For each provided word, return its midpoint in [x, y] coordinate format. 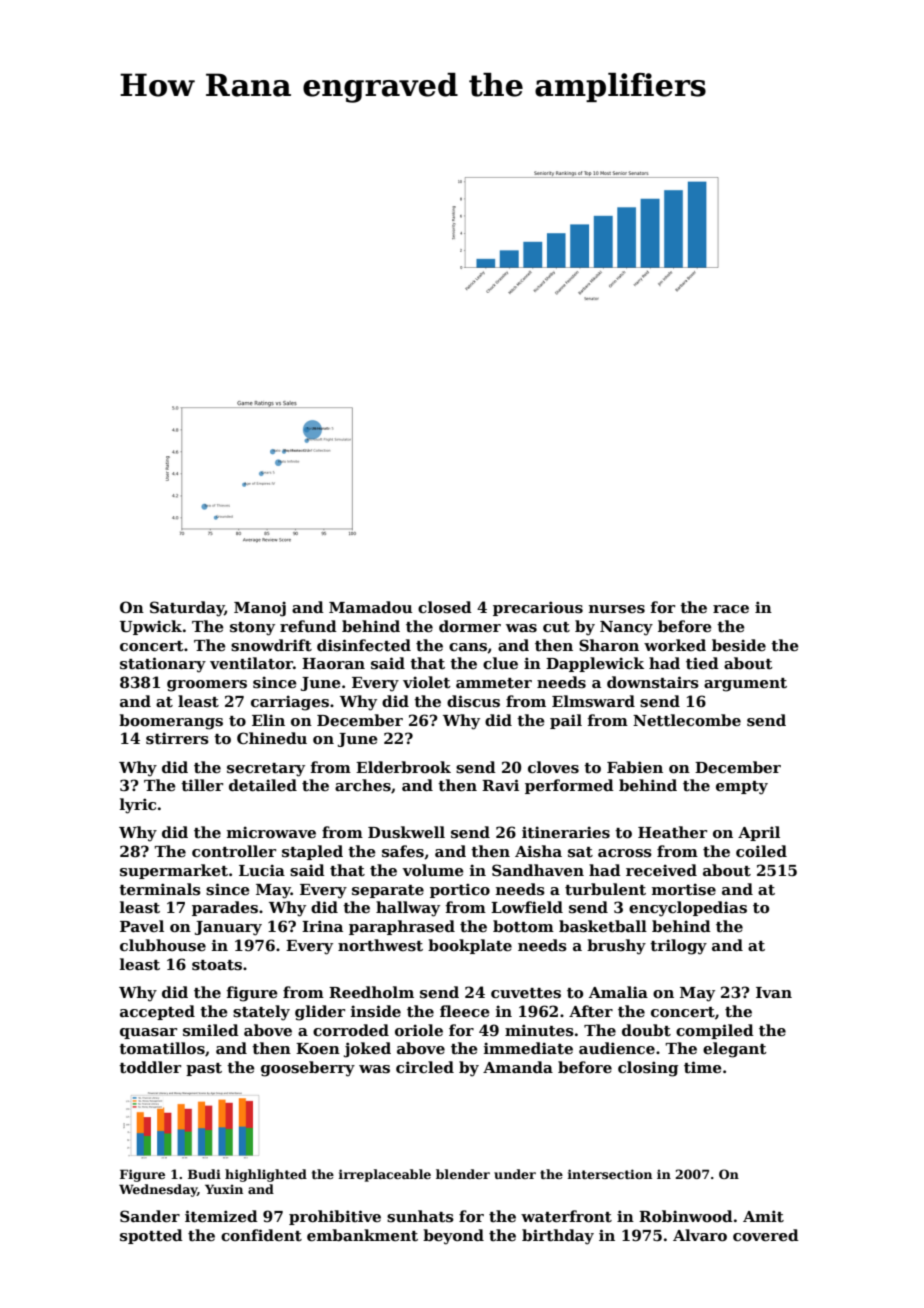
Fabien [635, 767]
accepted [157, 1012]
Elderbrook [403, 767]
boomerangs [171, 722]
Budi [204, 1174]
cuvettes [526, 993]
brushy [616, 947]
